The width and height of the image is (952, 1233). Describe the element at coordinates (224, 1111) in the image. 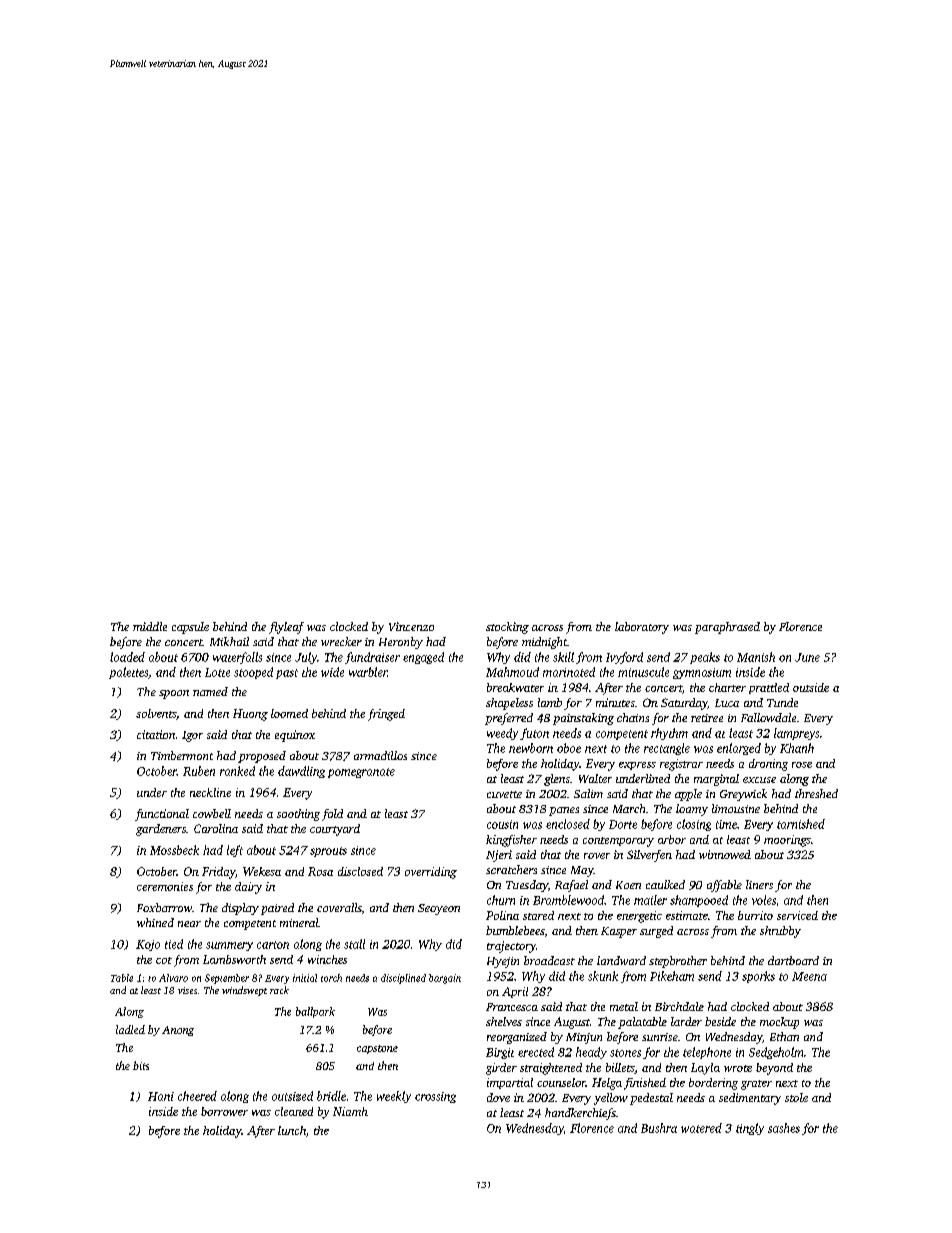

I see `borrower` at that location.
